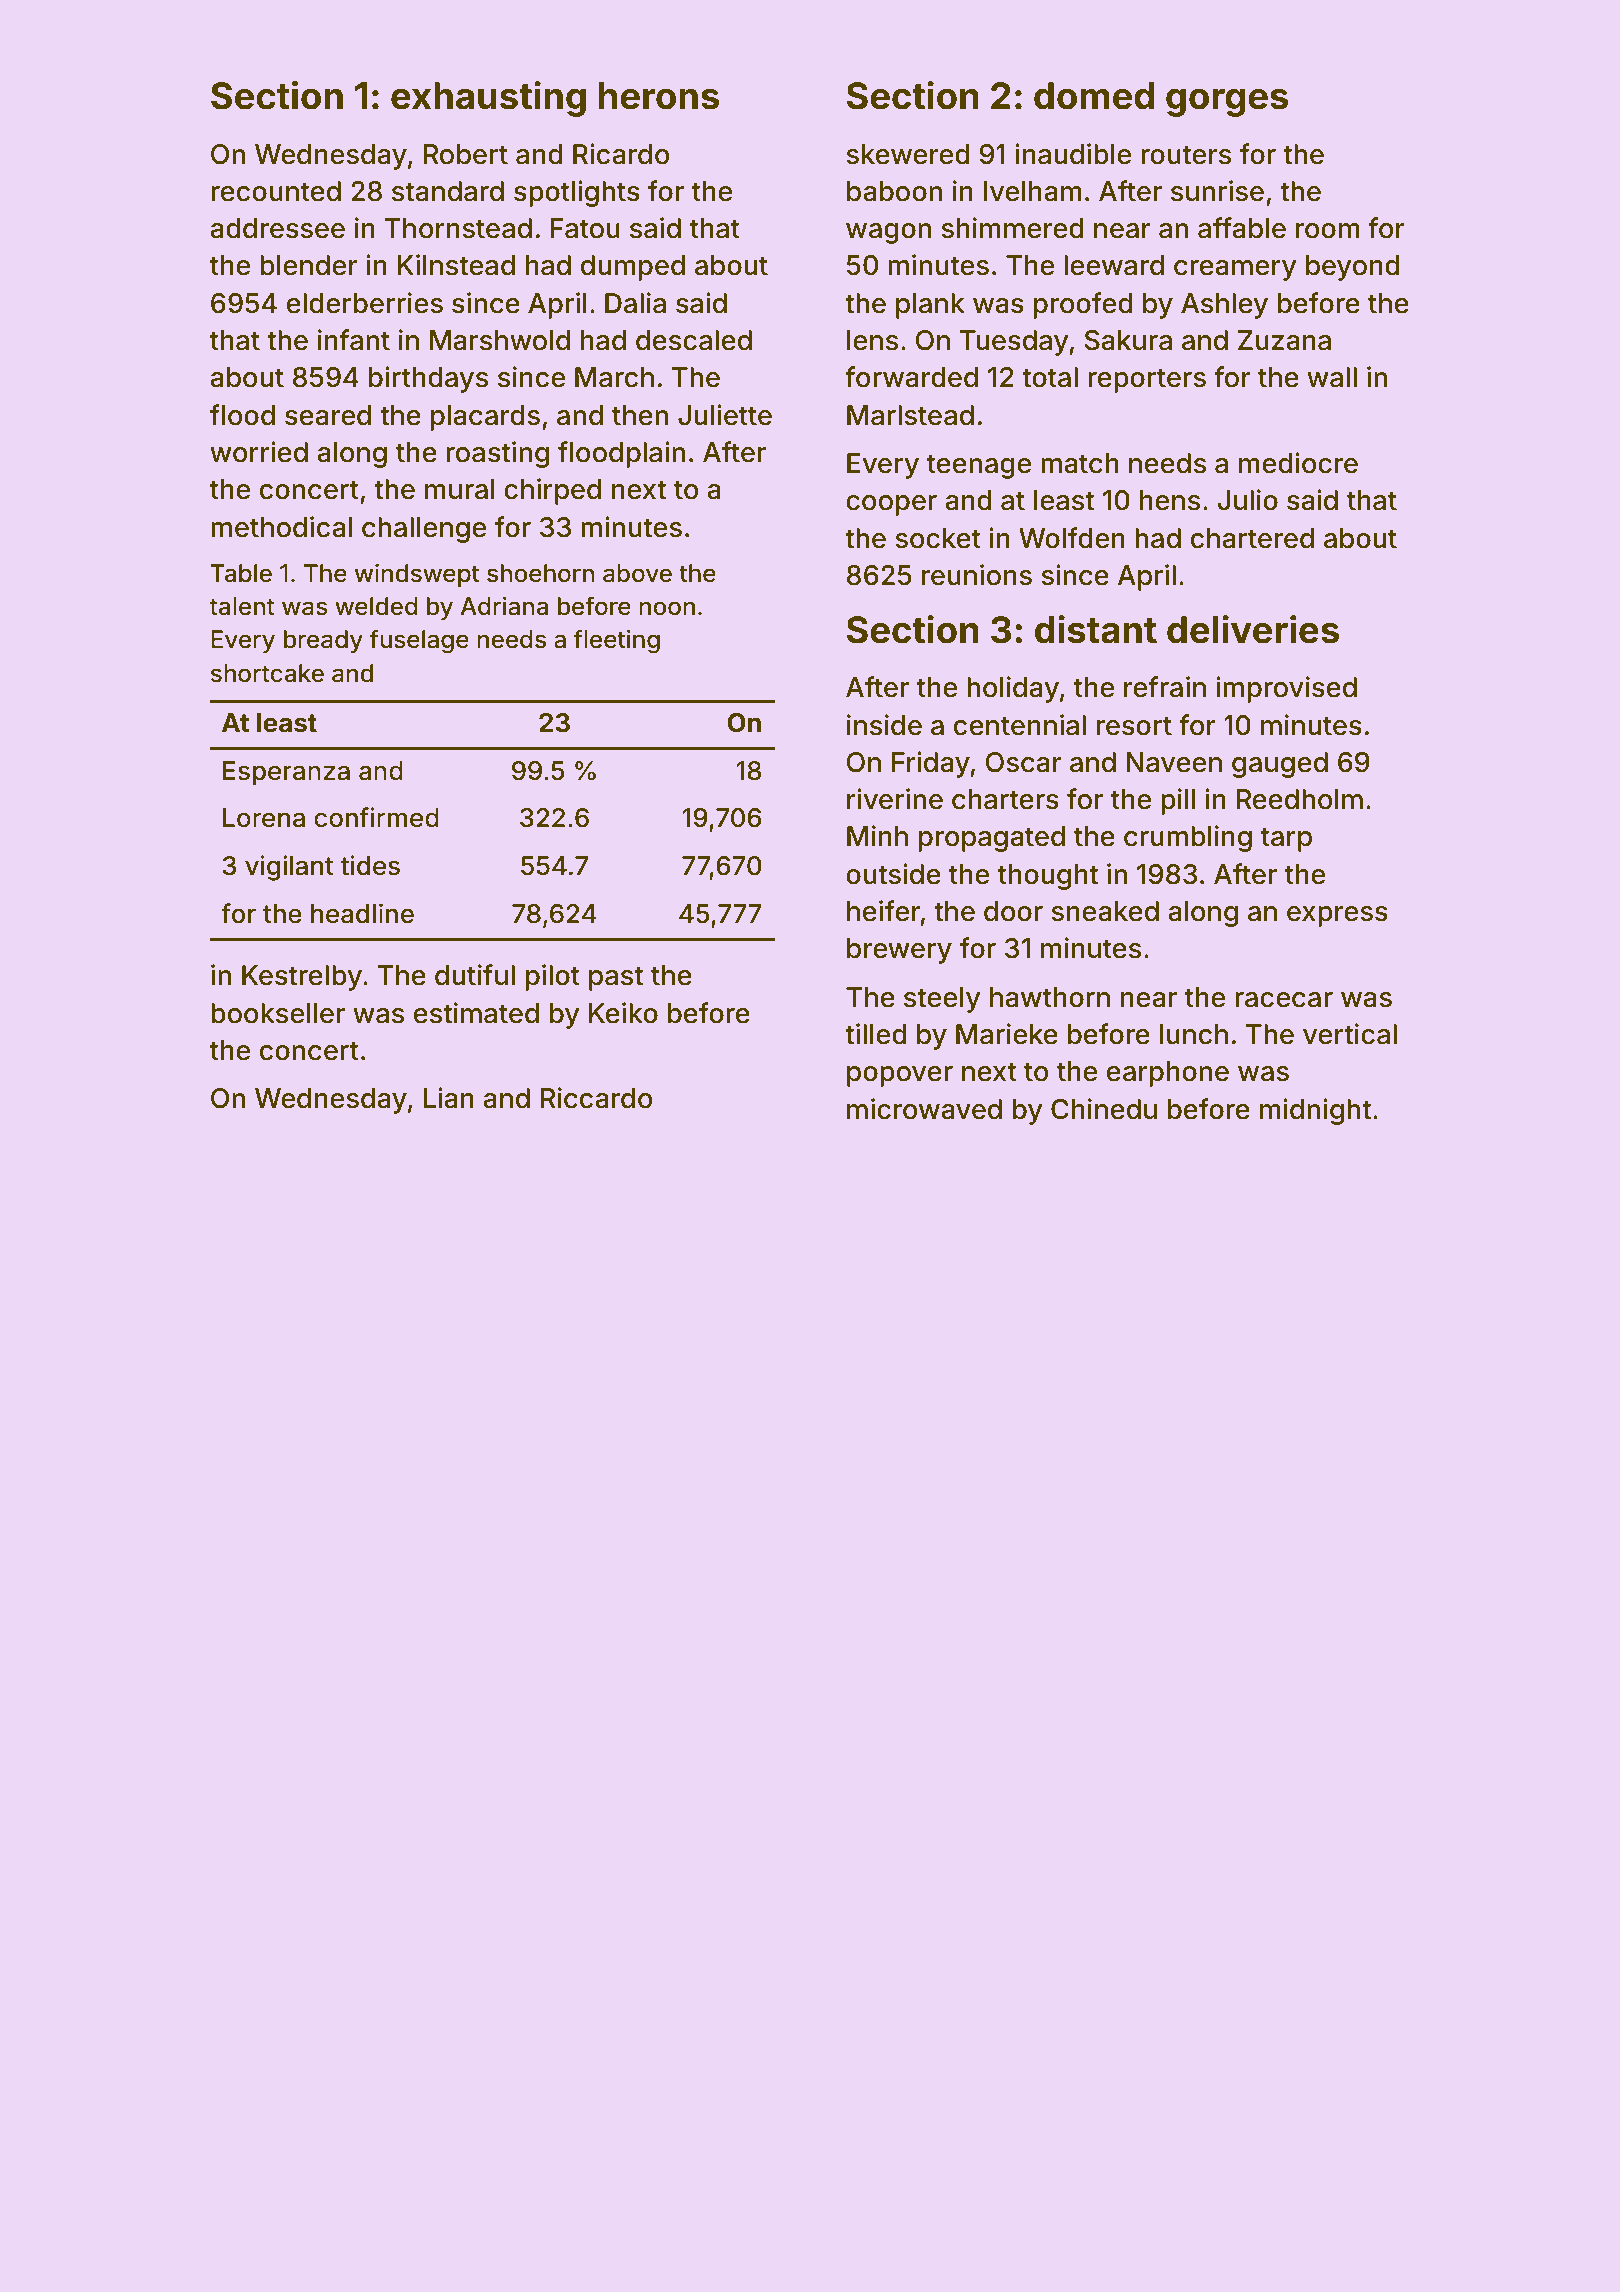 Image resolution: width=1620 pixels, height=2292 pixels. I want to click on reunions, so click(977, 575).
